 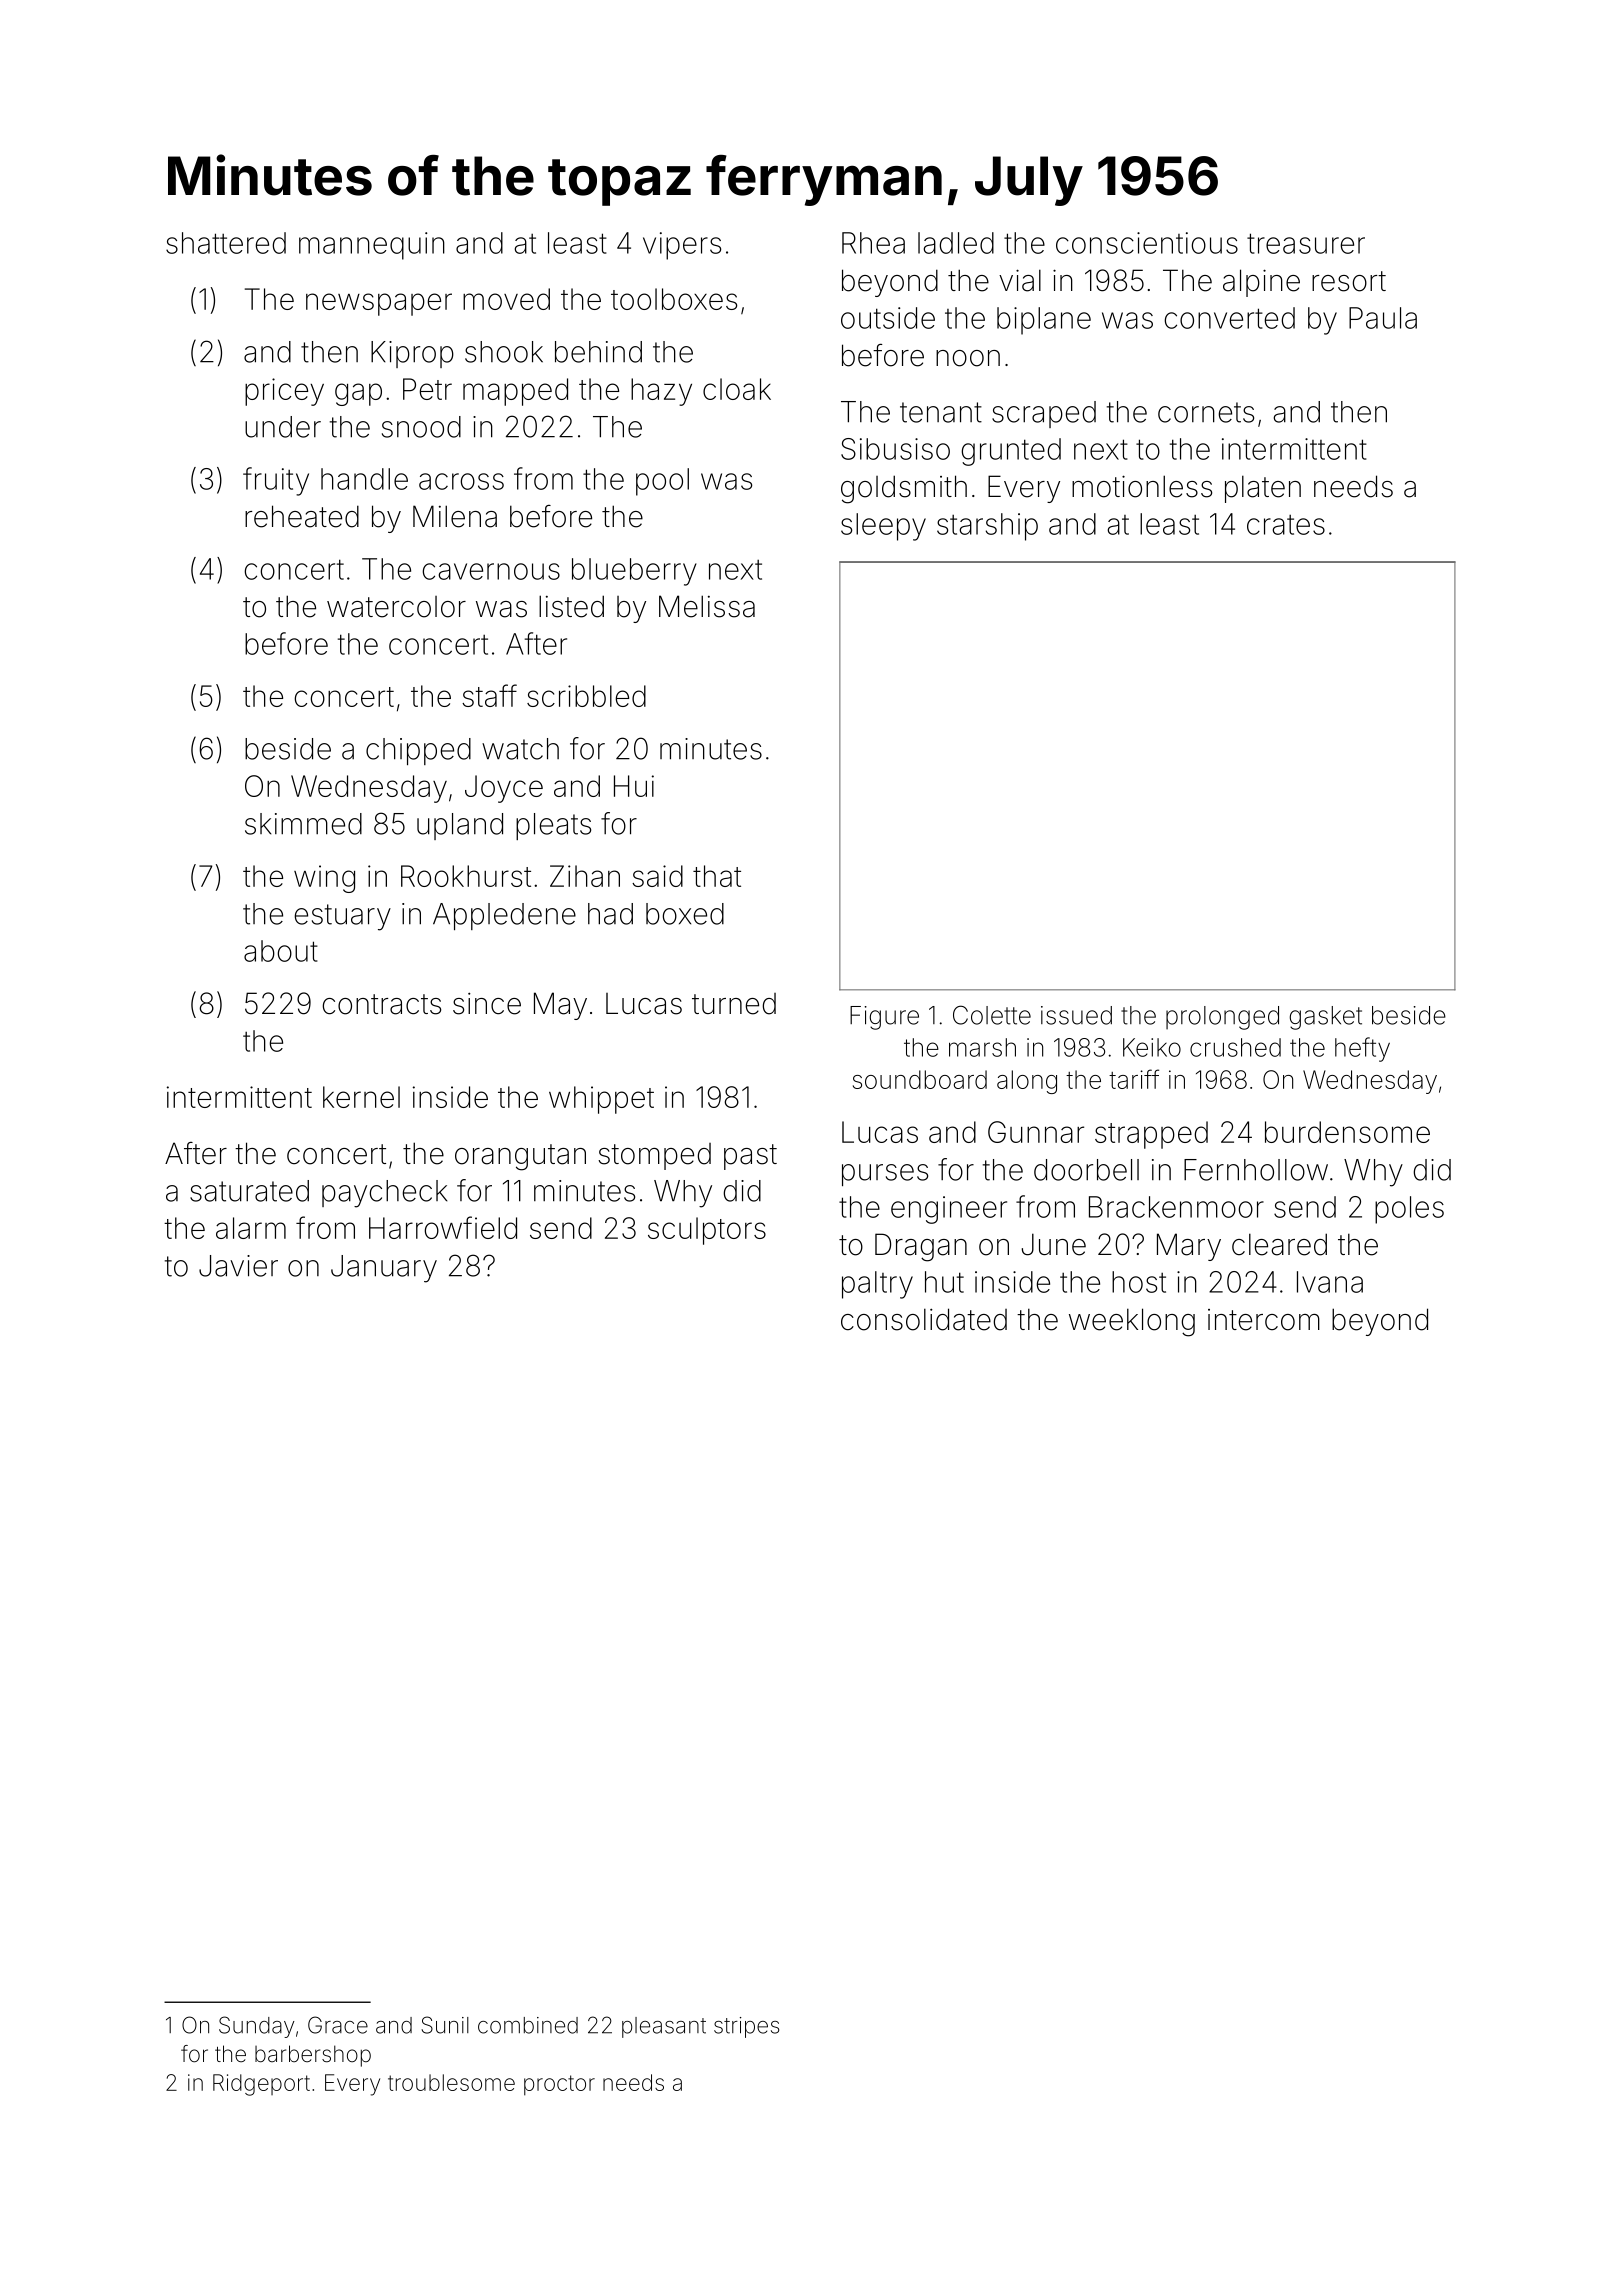 What do you see at coordinates (746, 2027) in the page?
I see `stripes` at bounding box center [746, 2027].
